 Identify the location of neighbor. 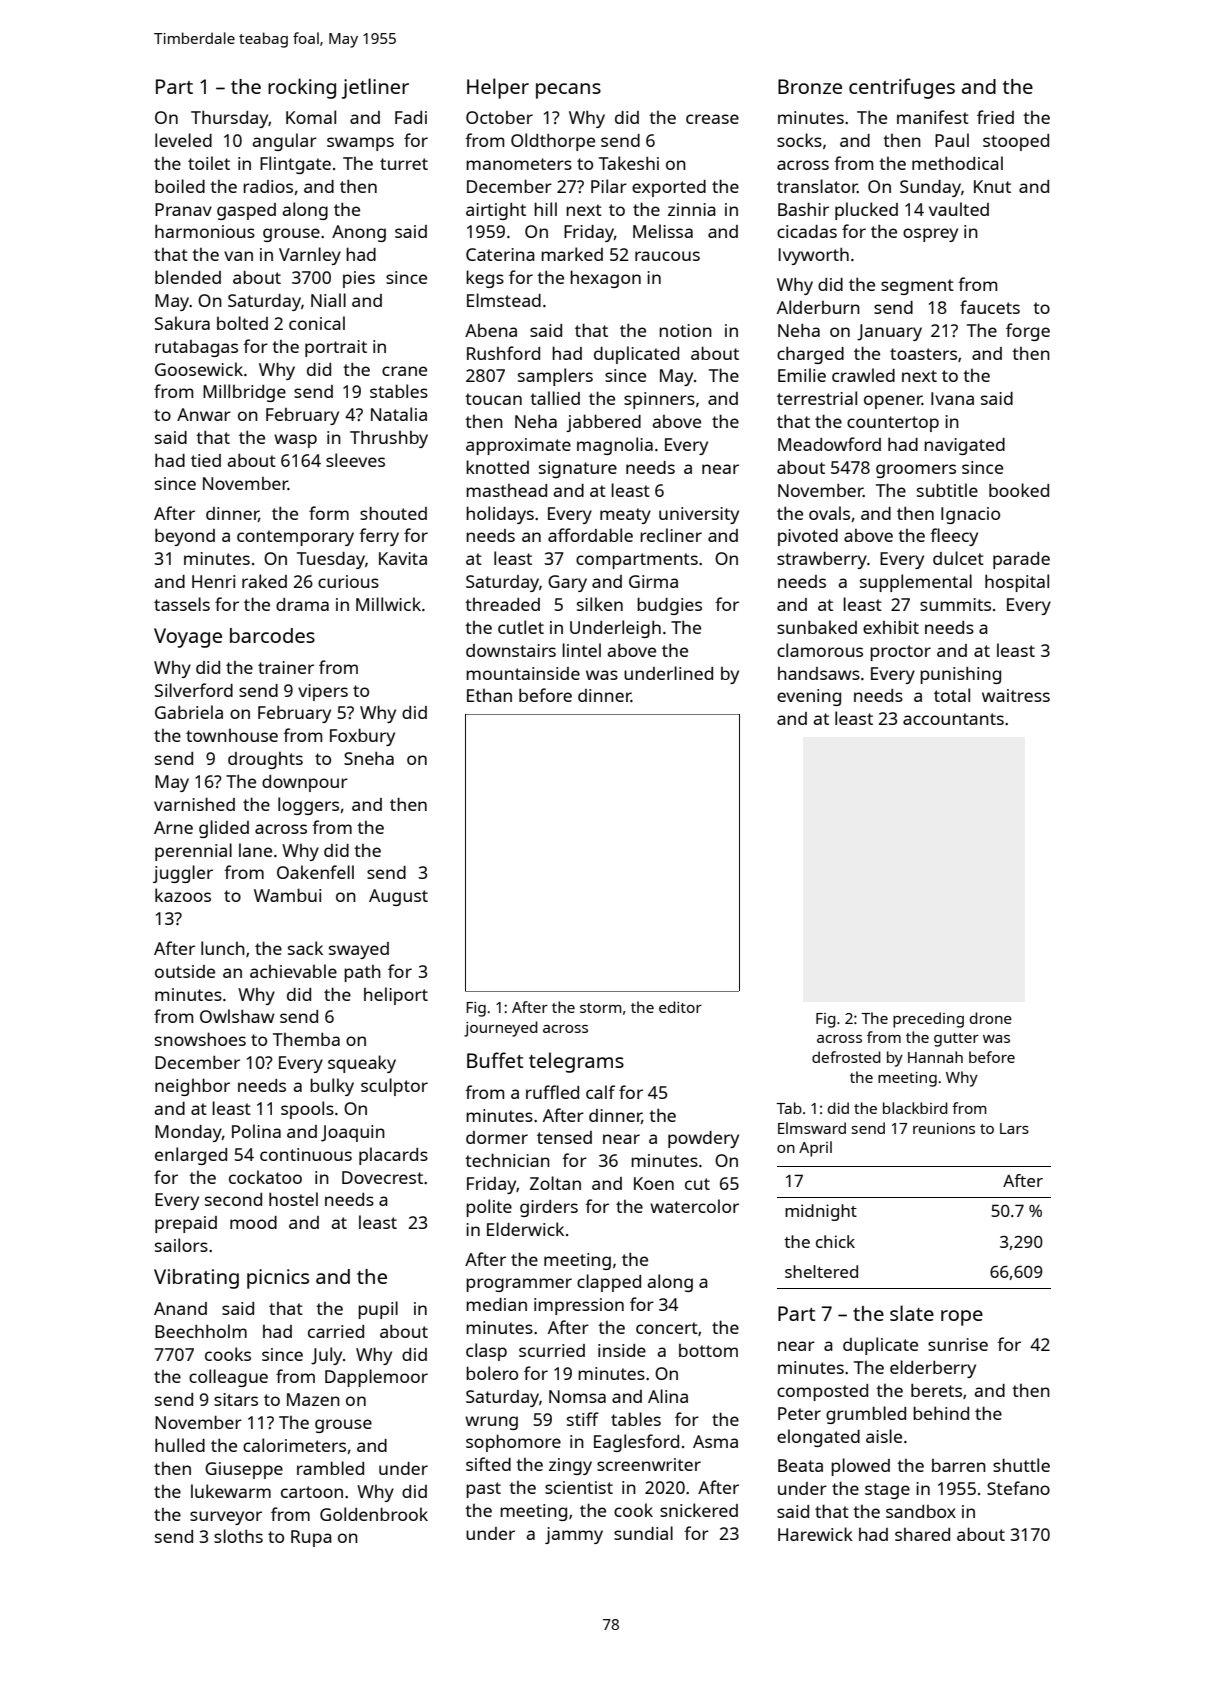
(192, 1087).
